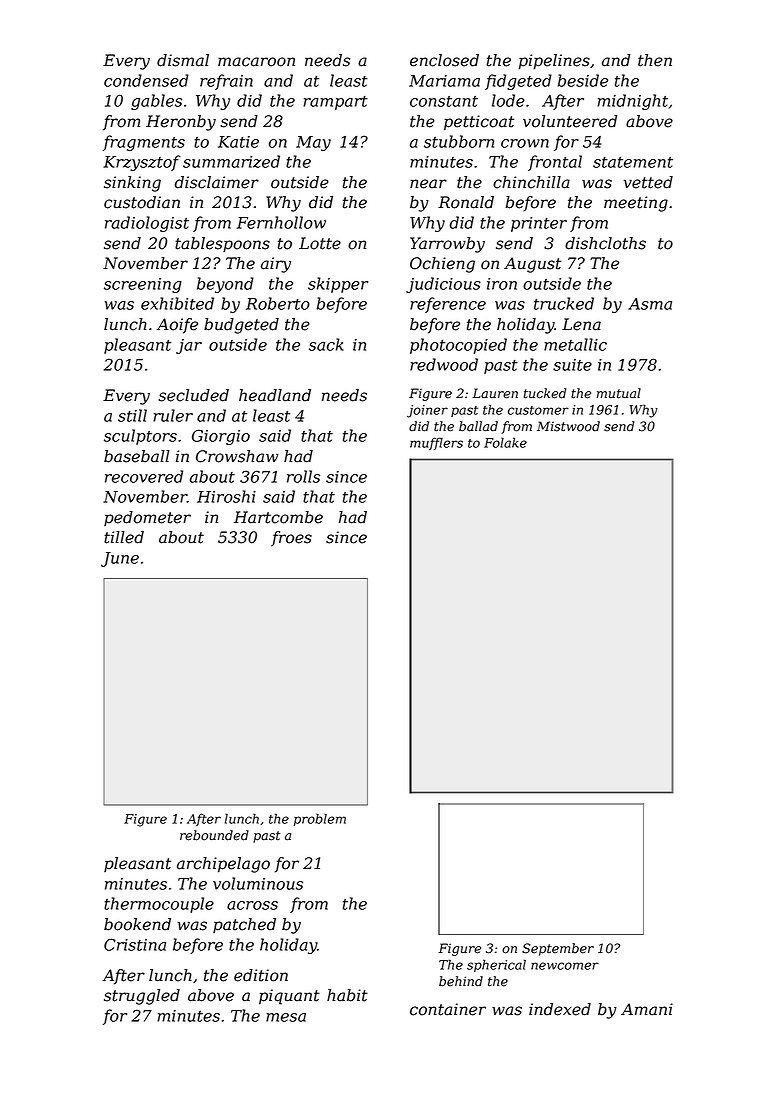 The image size is (777, 1102). I want to click on September, so click(558, 949).
